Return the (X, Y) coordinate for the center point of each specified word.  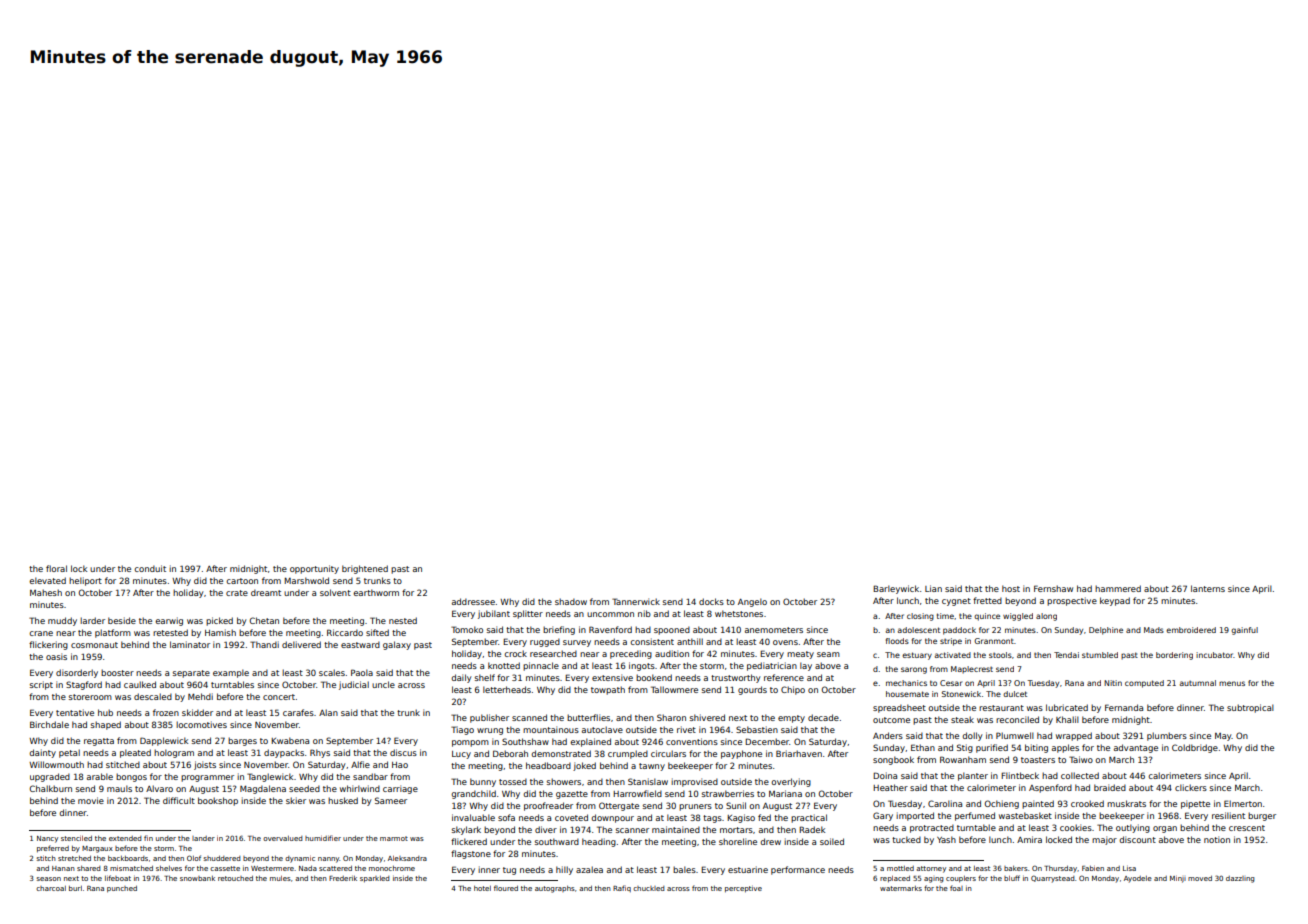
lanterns (1208, 588)
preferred (53, 848)
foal (956, 888)
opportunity (314, 569)
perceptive (743, 889)
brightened (365, 569)
